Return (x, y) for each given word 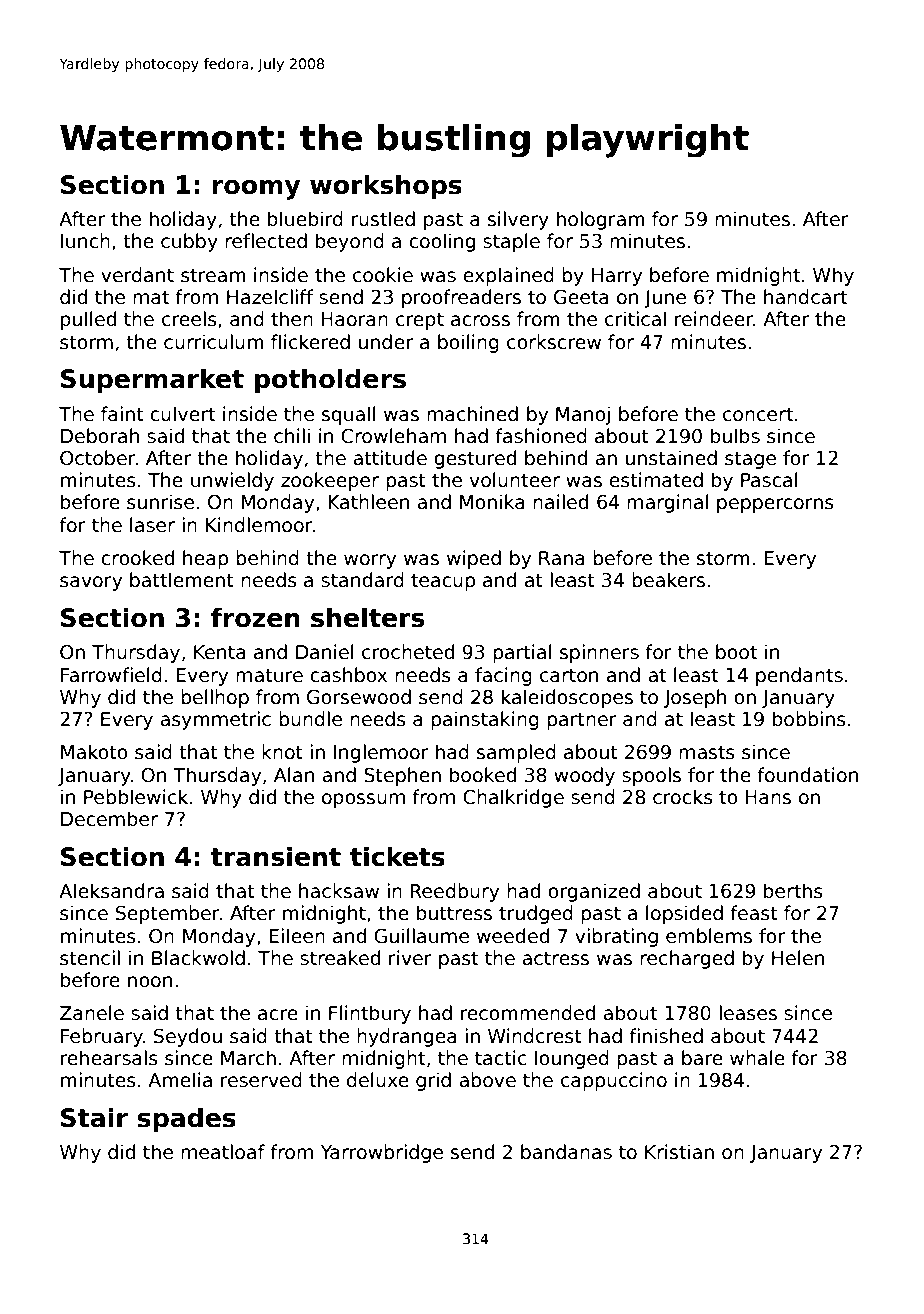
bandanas (566, 1152)
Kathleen (369, 502)
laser (152, 525)
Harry (617, 277)
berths (793, 891)
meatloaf (223, 1152)
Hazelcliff (270, 297)
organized (594, 892)
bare (702, 1058)
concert (758, 414)
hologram (601, 220)
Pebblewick (136, 797)
